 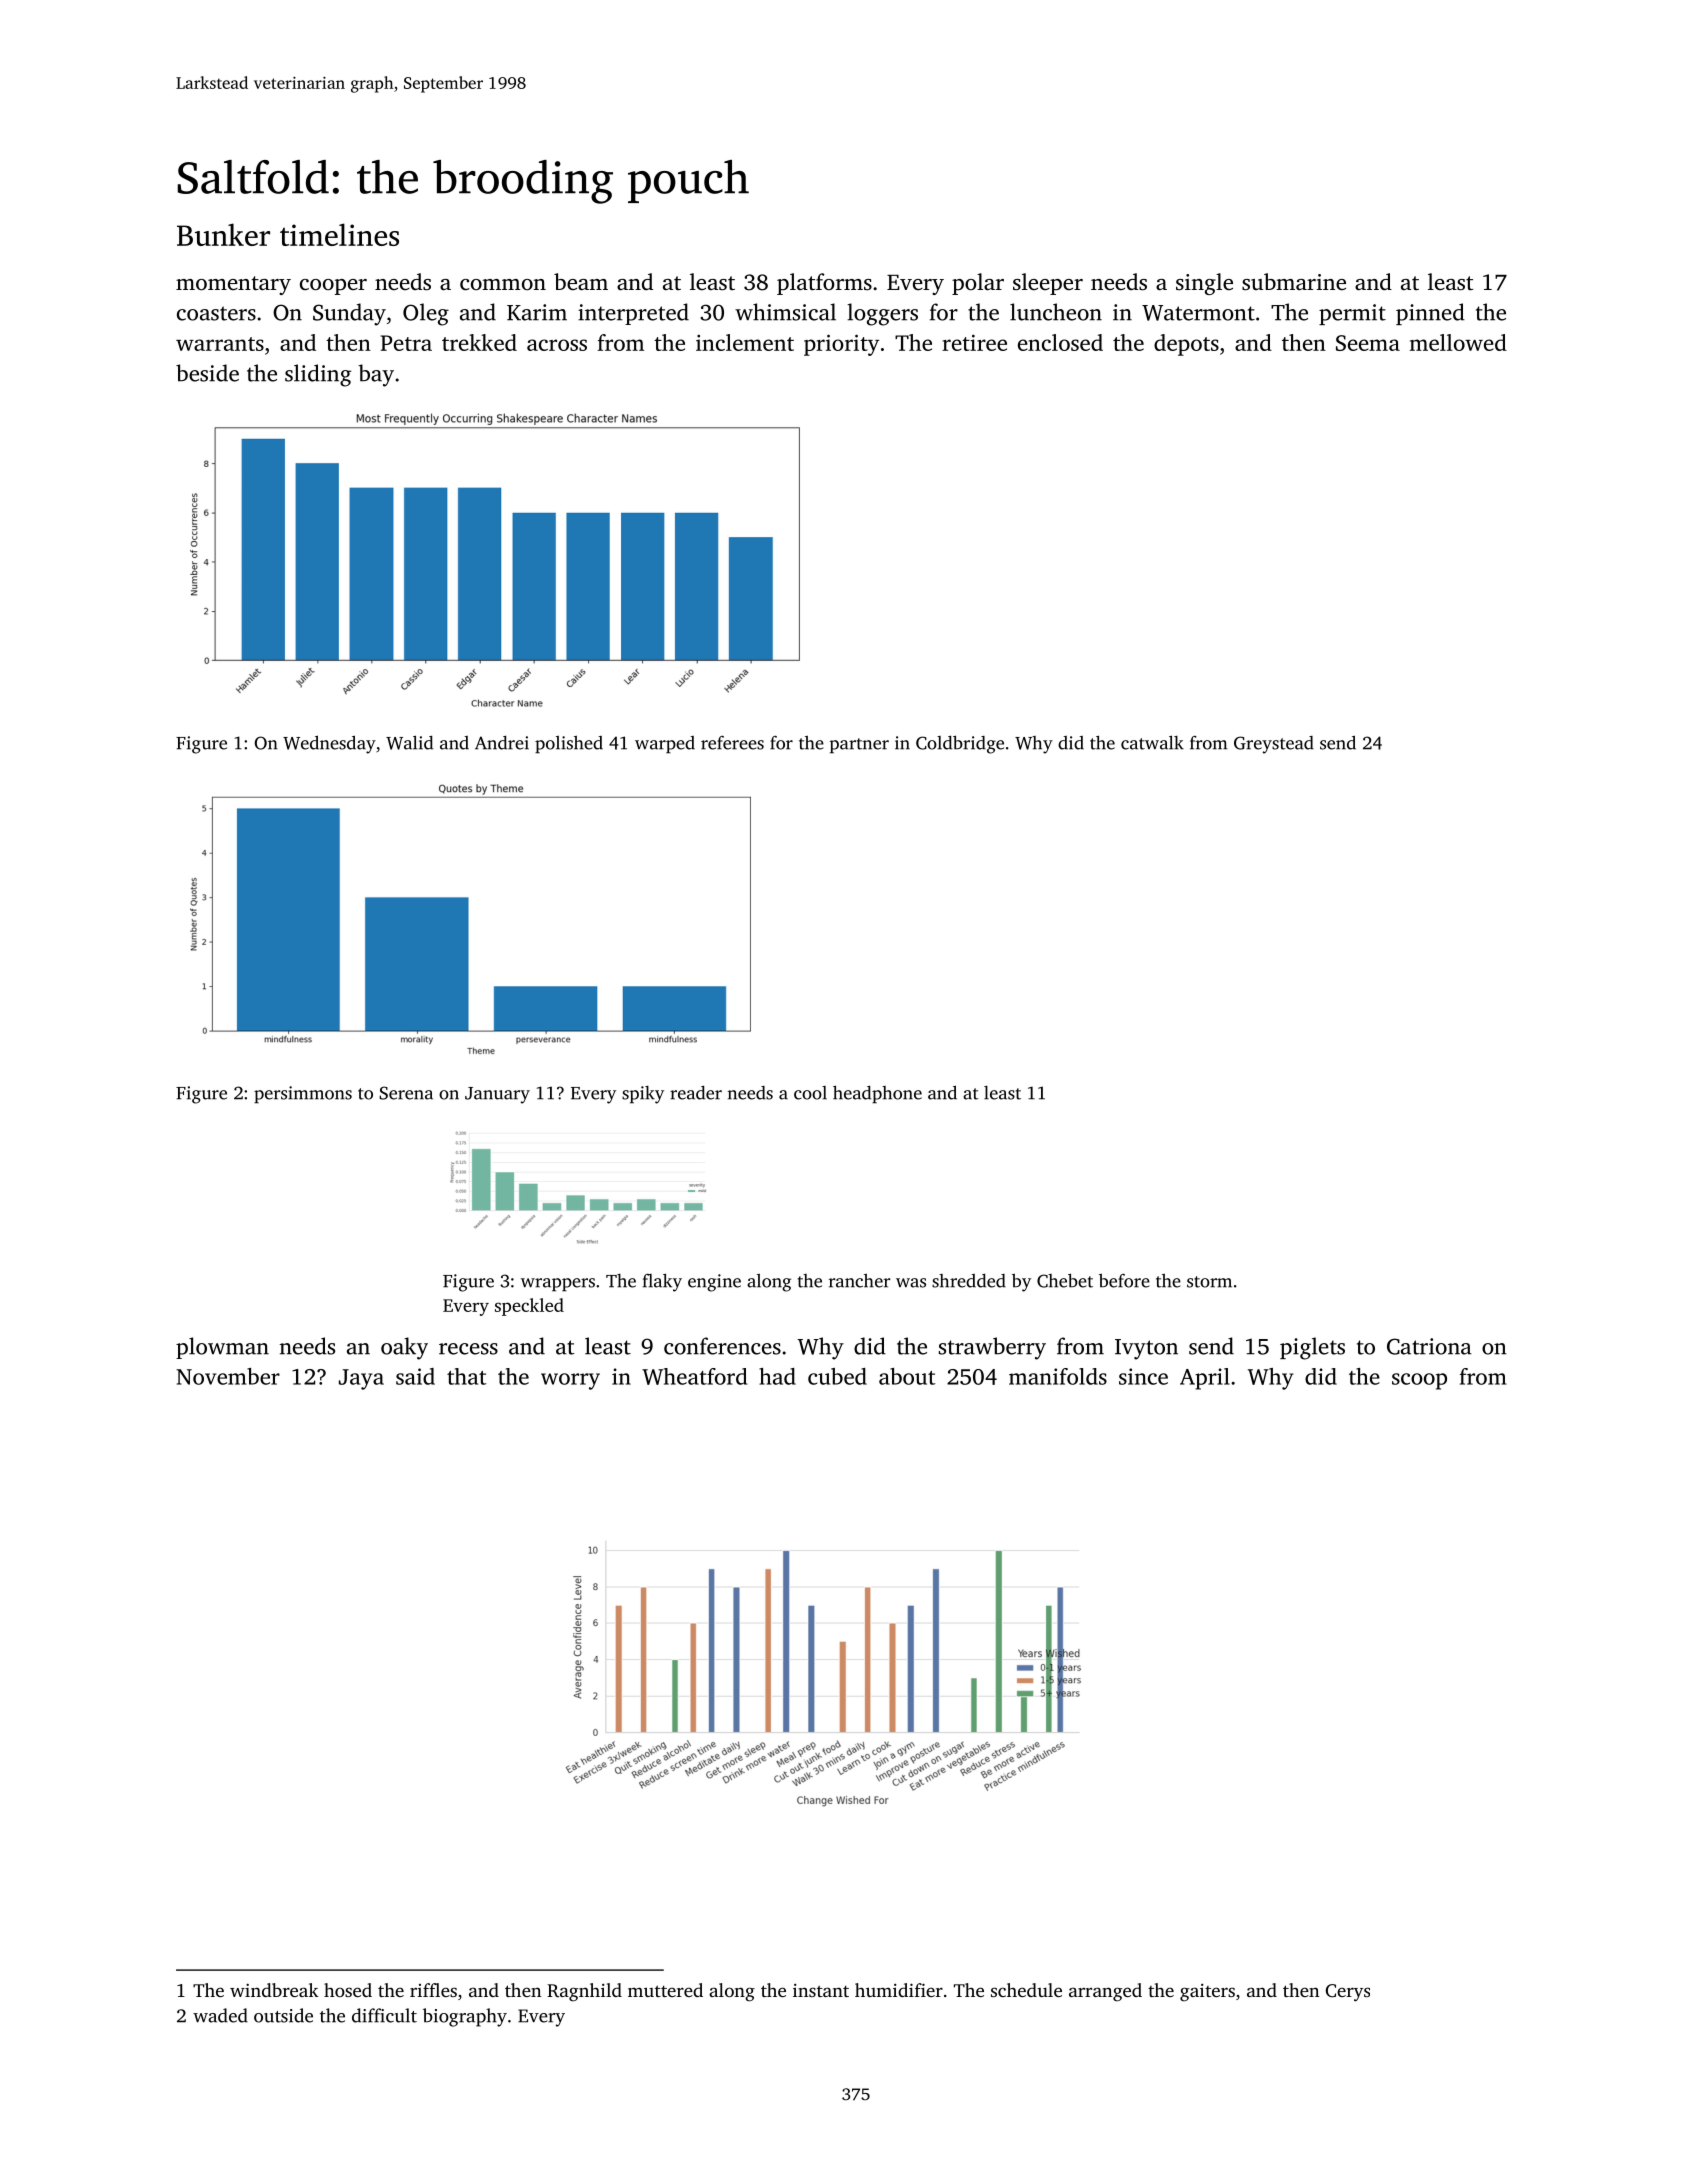 What do you see at coordinates (1429, 1346) in the document?
I see `Catriona` at bounding box center [1429, 1346].
